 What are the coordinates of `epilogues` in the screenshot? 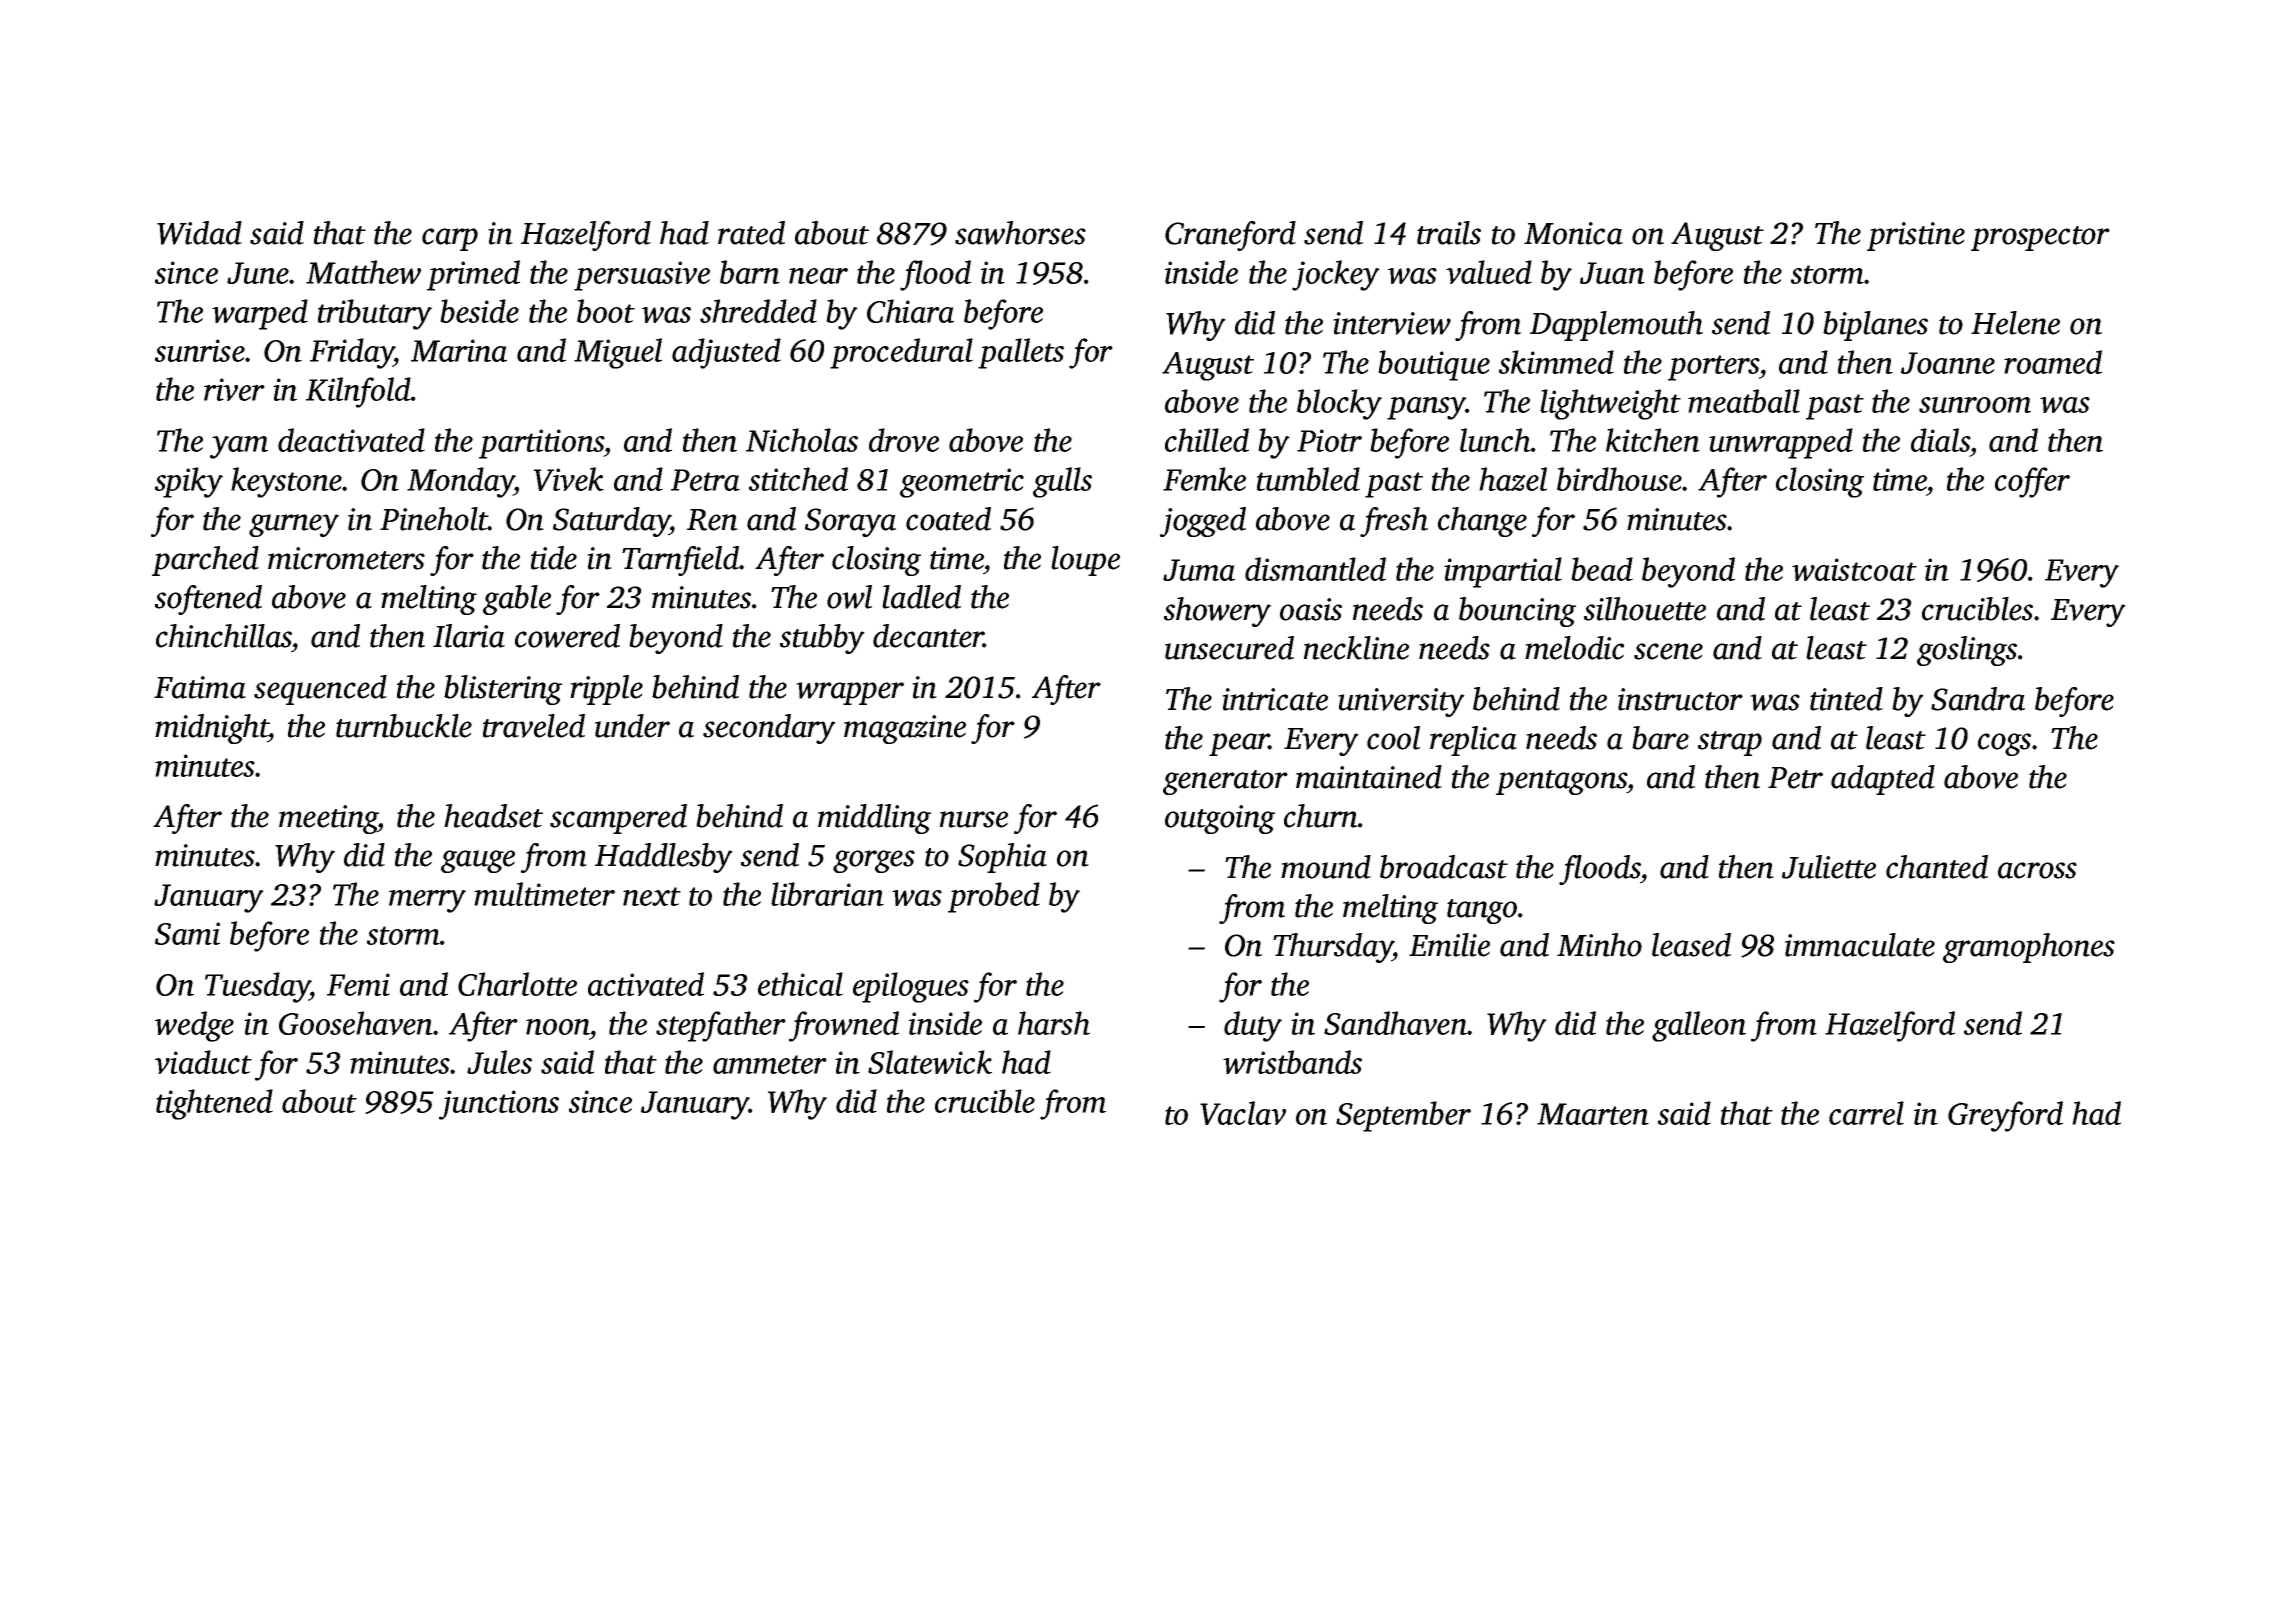 It's located at (911, 987).
